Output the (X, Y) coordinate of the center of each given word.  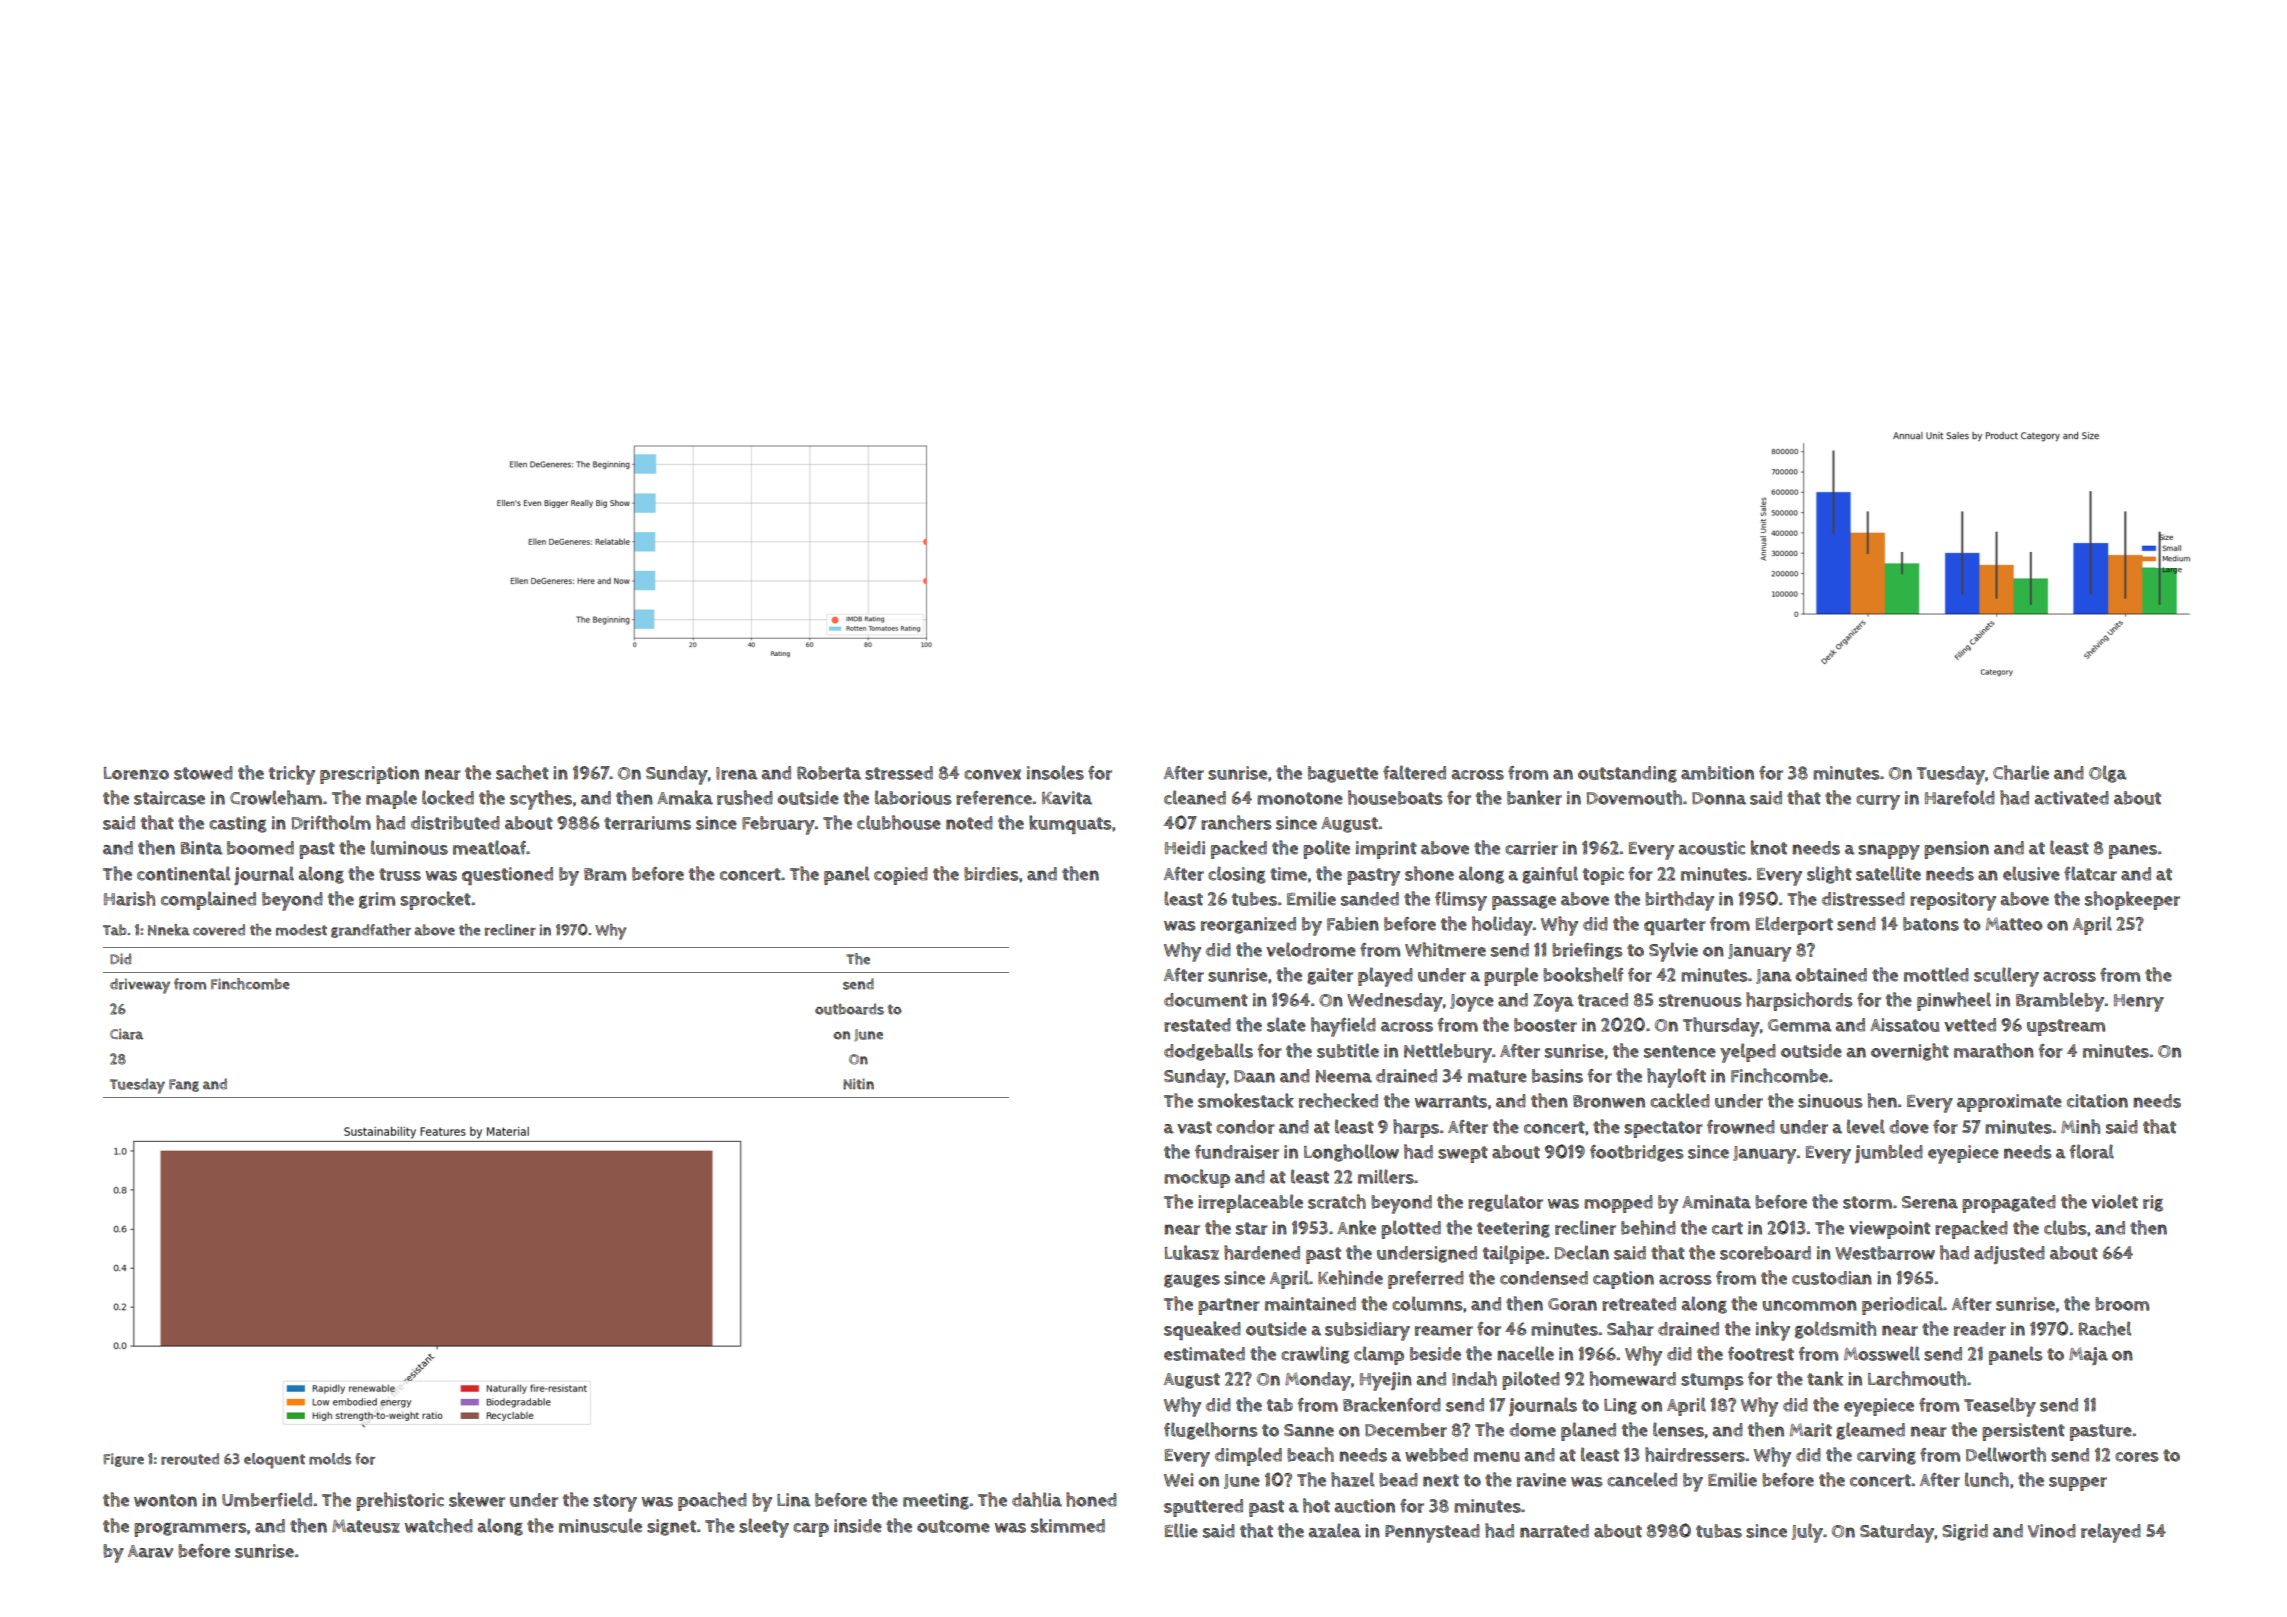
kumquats (1070, 824)
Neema (1344, 1076)
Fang (184, 1085)
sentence (1680, 1051)
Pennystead (1432, 1533)
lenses (1678, 1429)
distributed (455, 823)
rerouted (190, 1459)
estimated (1204, 1354)
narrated (1554, 1531)
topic (1603, 876)
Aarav (150, 1551)
